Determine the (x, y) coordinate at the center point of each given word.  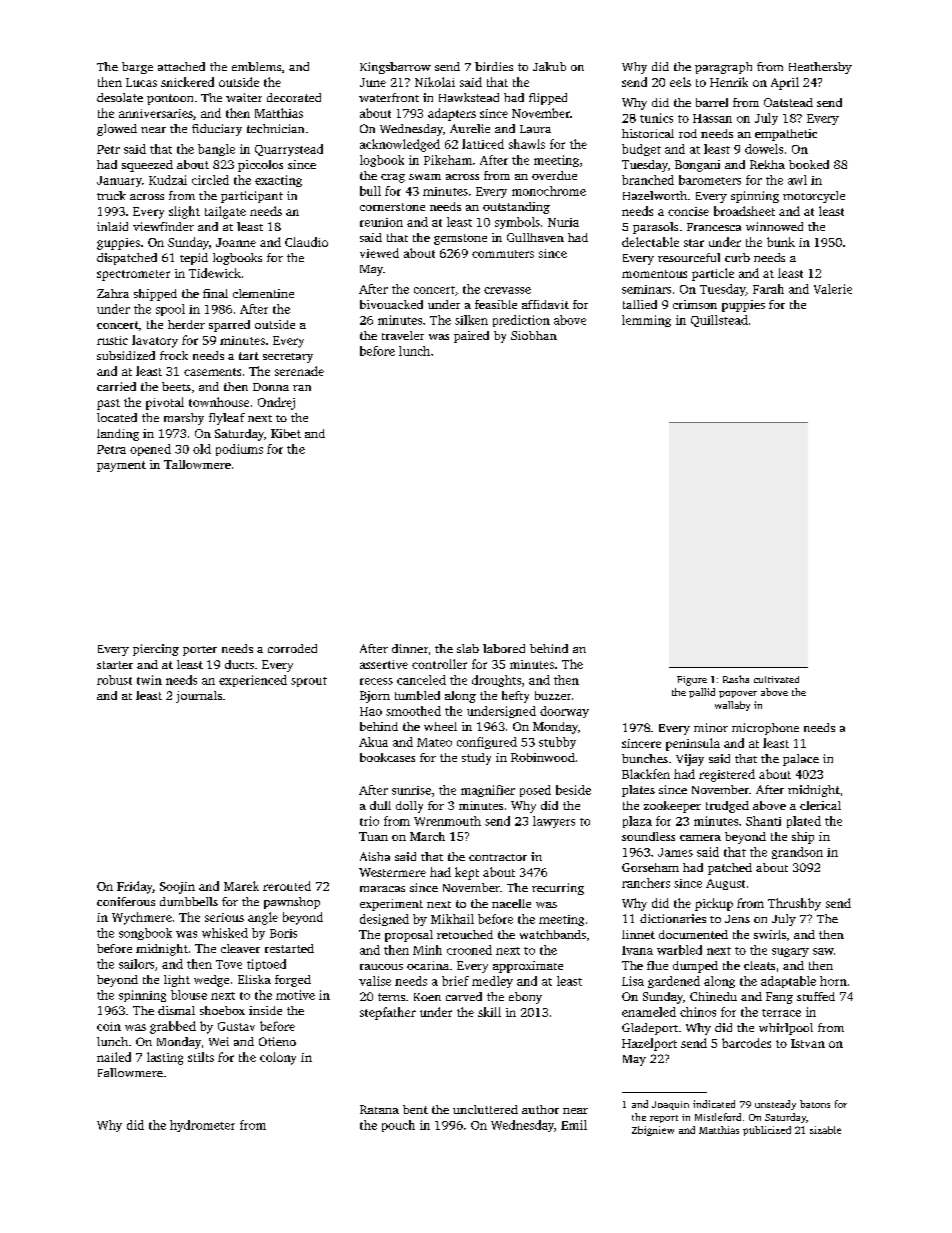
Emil (574, 1125)
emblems (256, 66)
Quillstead (719, 321)
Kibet (286, 433)
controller (439, 664)
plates (638, 791)
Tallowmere (197, 464)
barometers (710, 180)
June (373, 82)
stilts (201, 1057)
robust (114, 680)
